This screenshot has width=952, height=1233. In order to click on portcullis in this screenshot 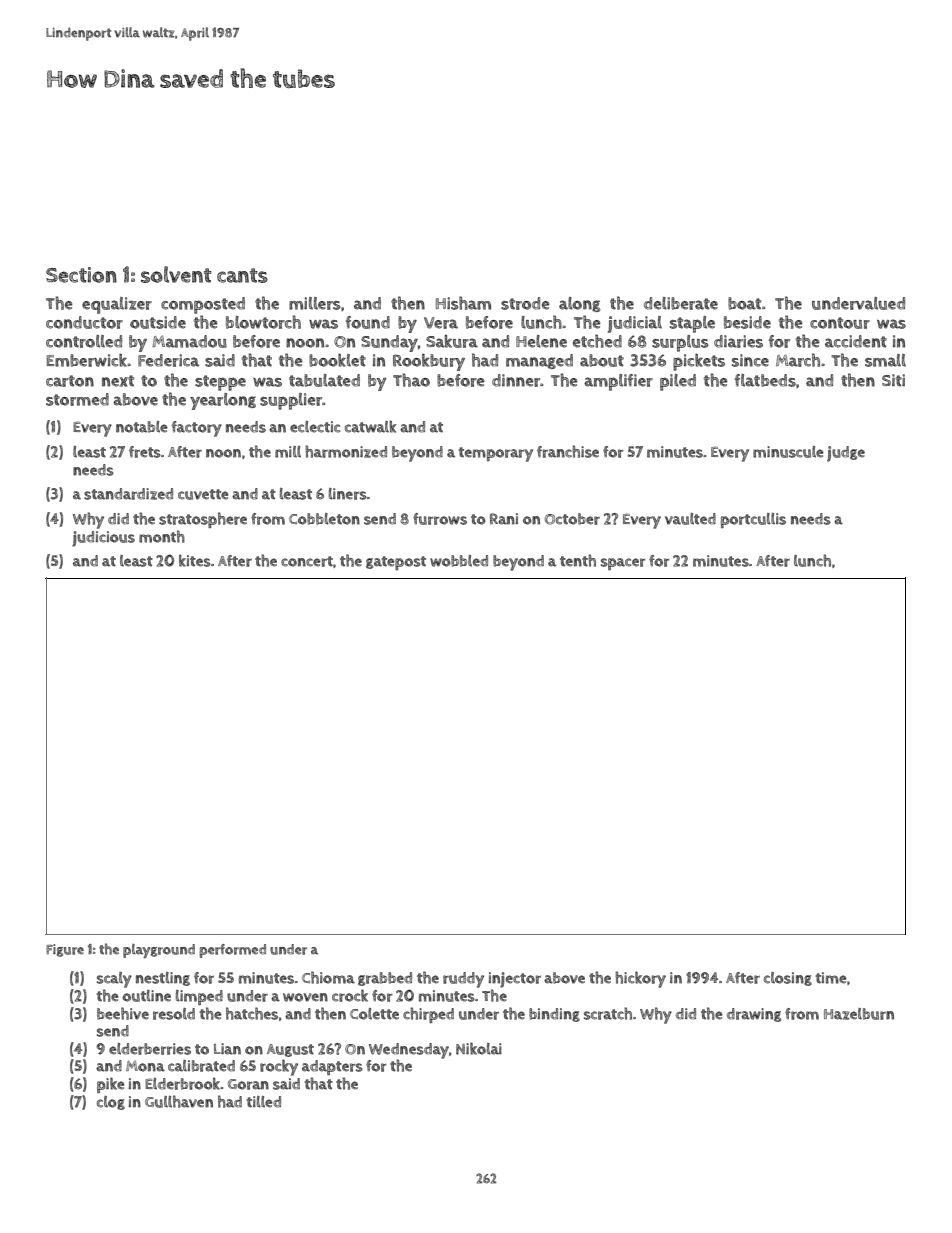, I will do `click(753, 520)`.
